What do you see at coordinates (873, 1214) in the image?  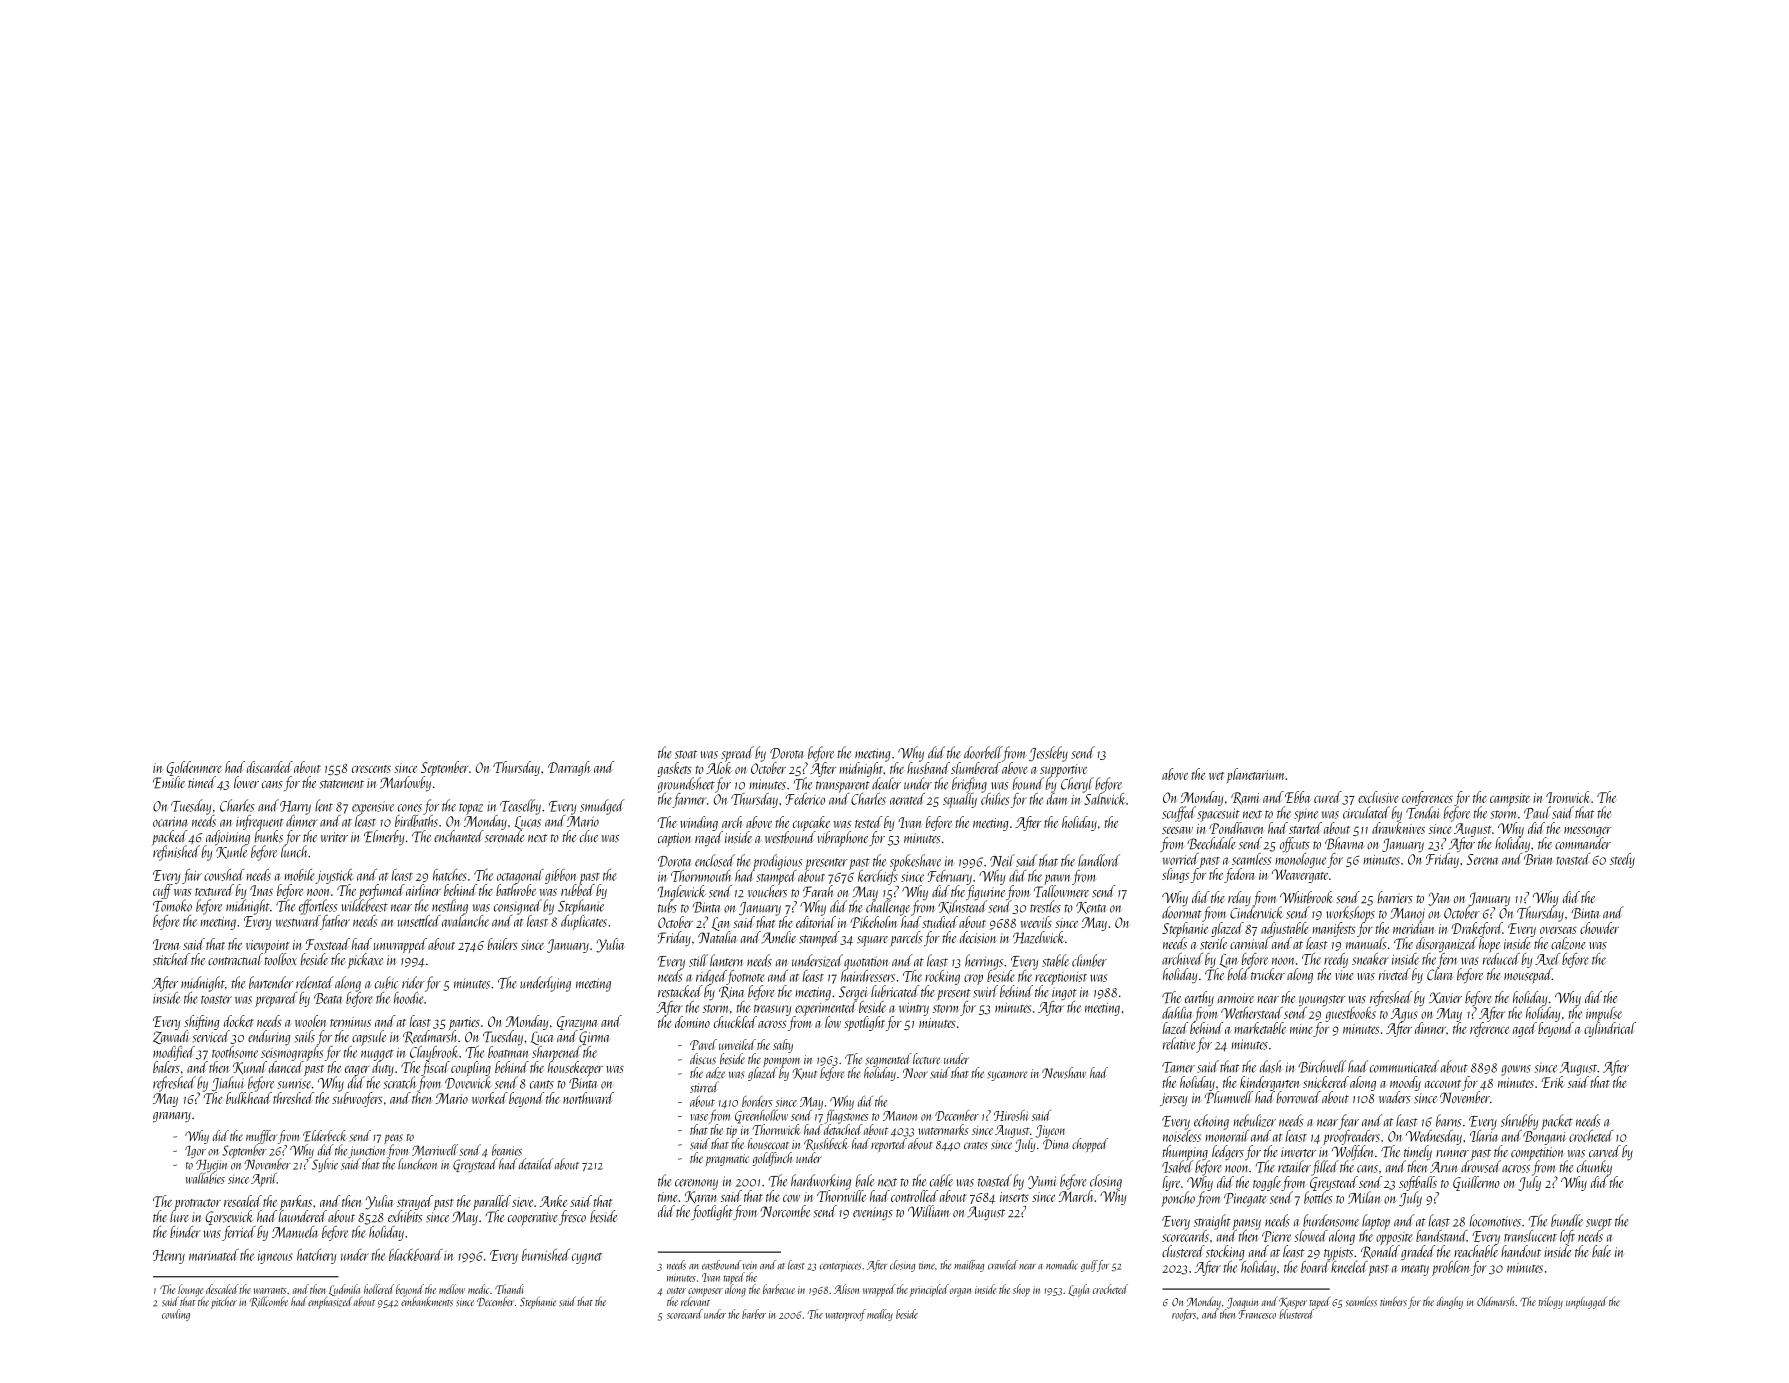 I see `evenings` at bounding box center [873, 1214].
